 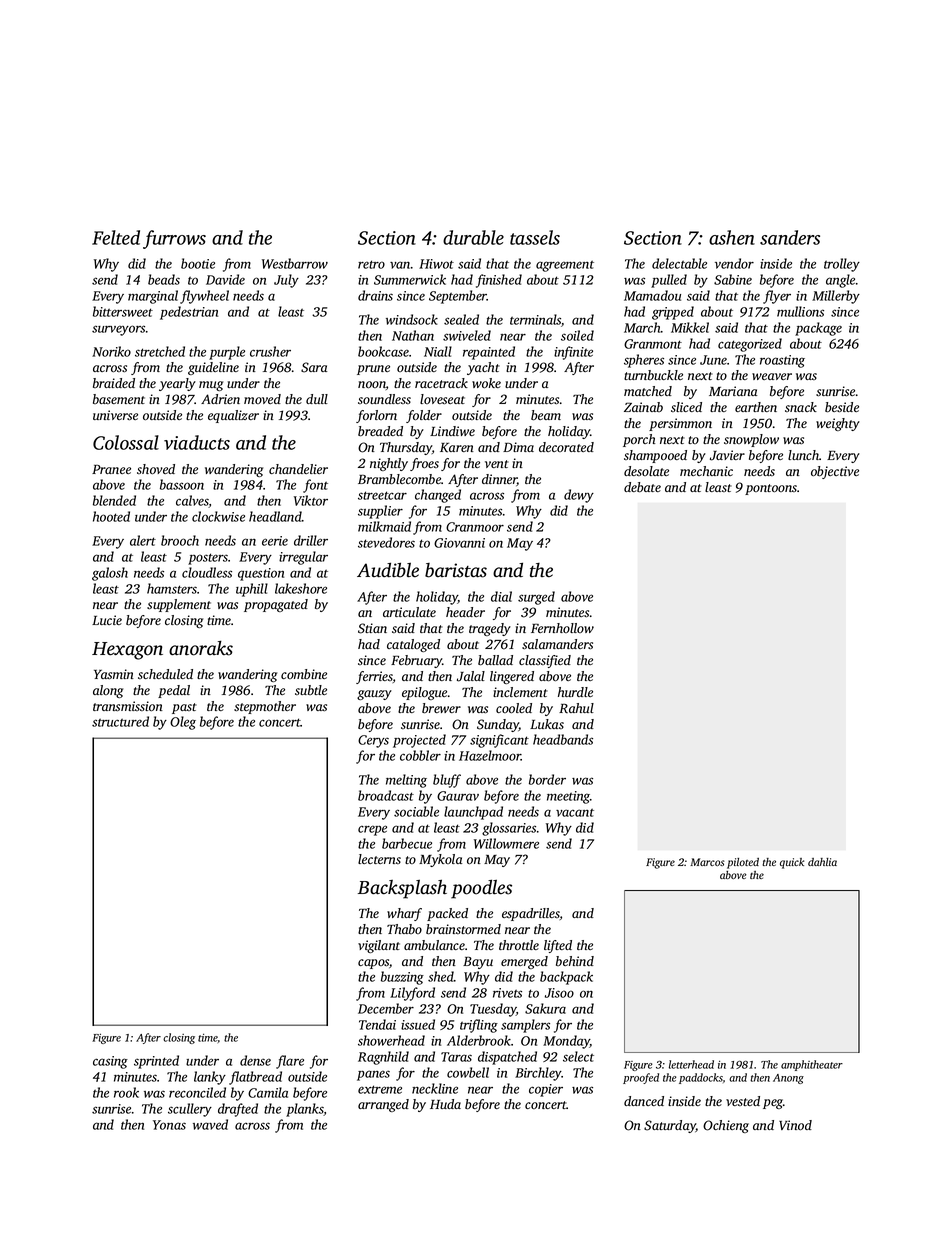 What do you see at coordinates (565, 266) in the screenshot?
I see `agreement` at bounding box center [565, 266].
